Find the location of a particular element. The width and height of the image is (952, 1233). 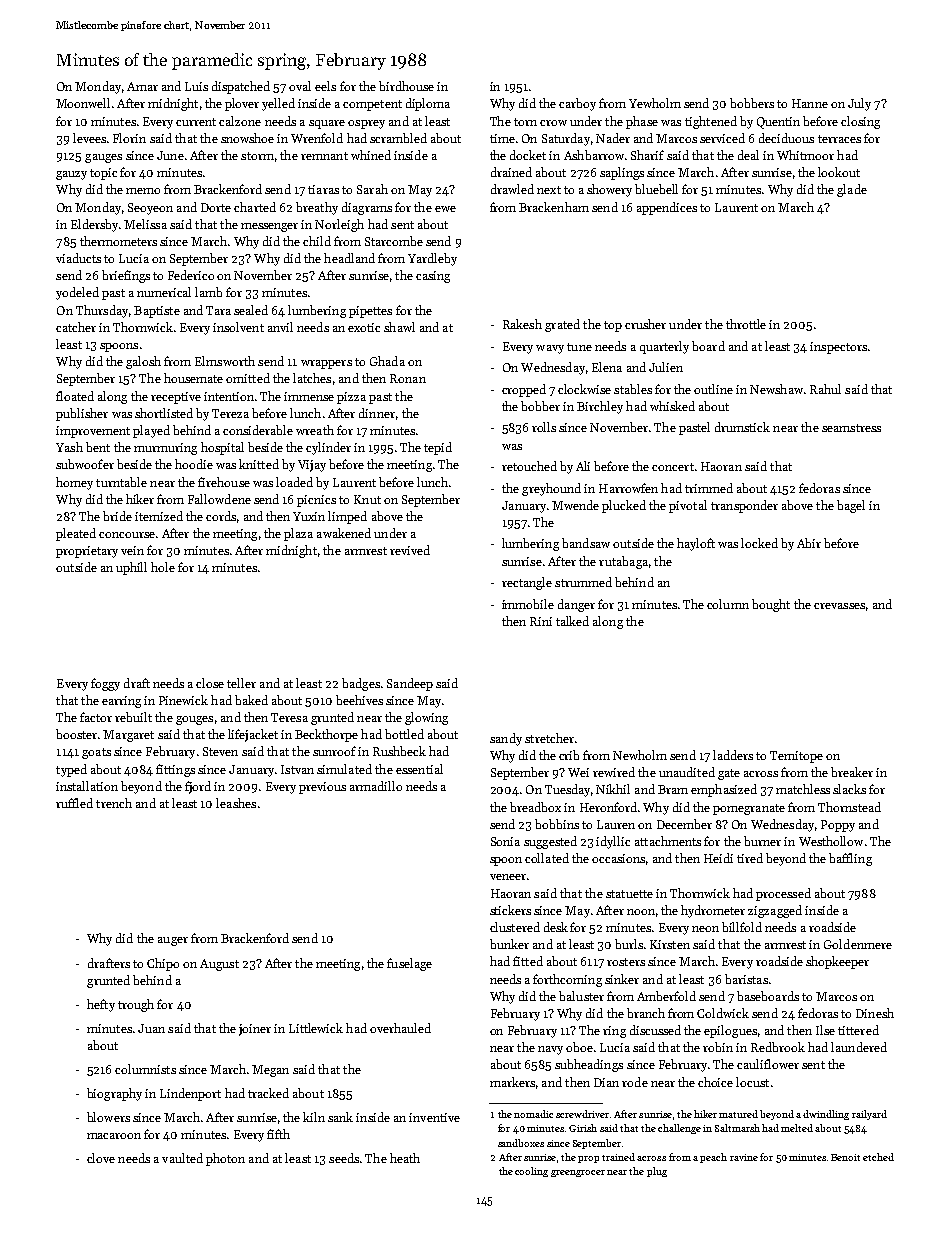

cords is located at coordinates (221, 516).
